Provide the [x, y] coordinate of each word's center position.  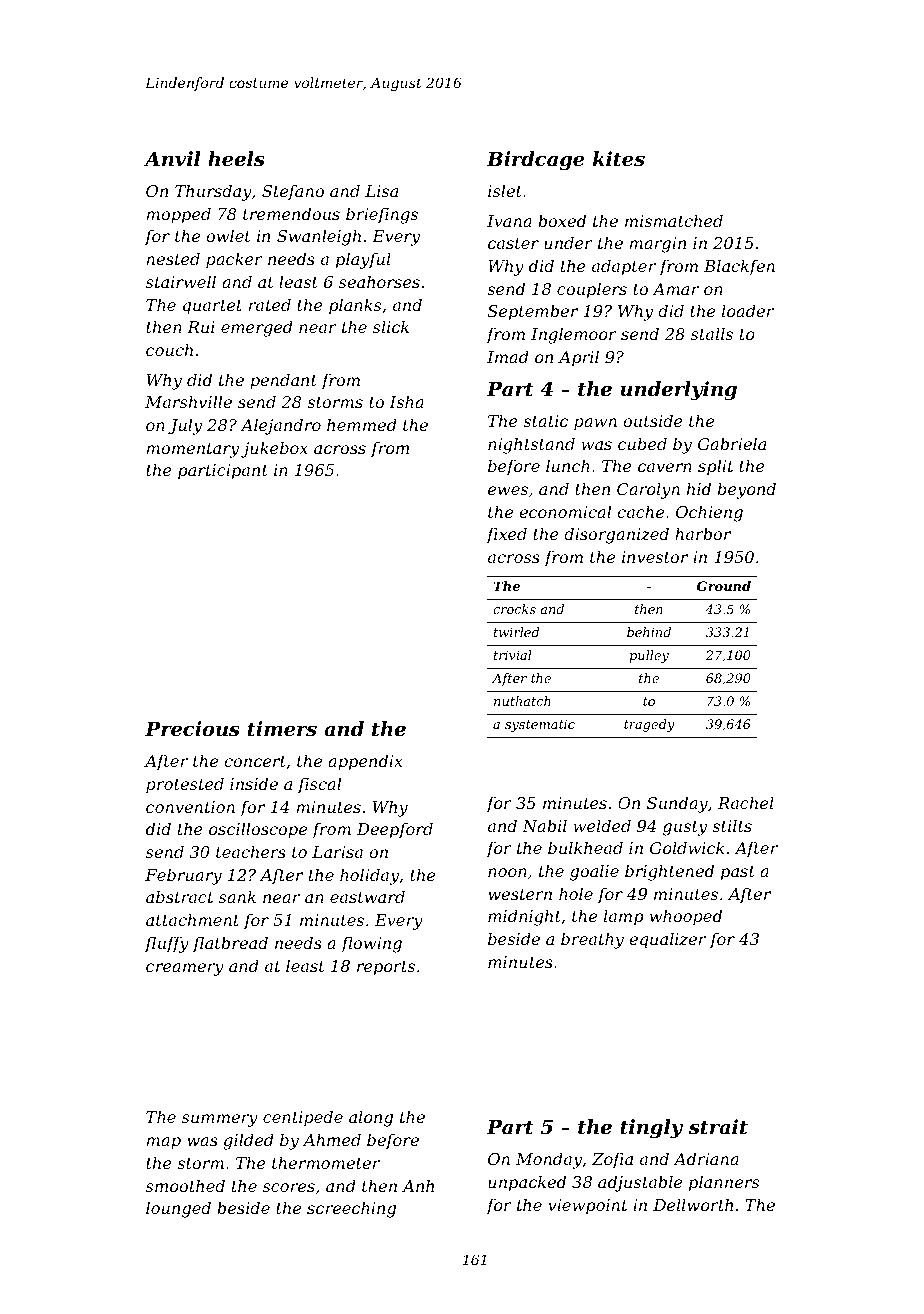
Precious [192, 729]
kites [619, 159]
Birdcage [536, 161]
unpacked [527, 1183]
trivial [512, 655]
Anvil [172, 158]
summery [220, 1120]
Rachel [746, 802]
